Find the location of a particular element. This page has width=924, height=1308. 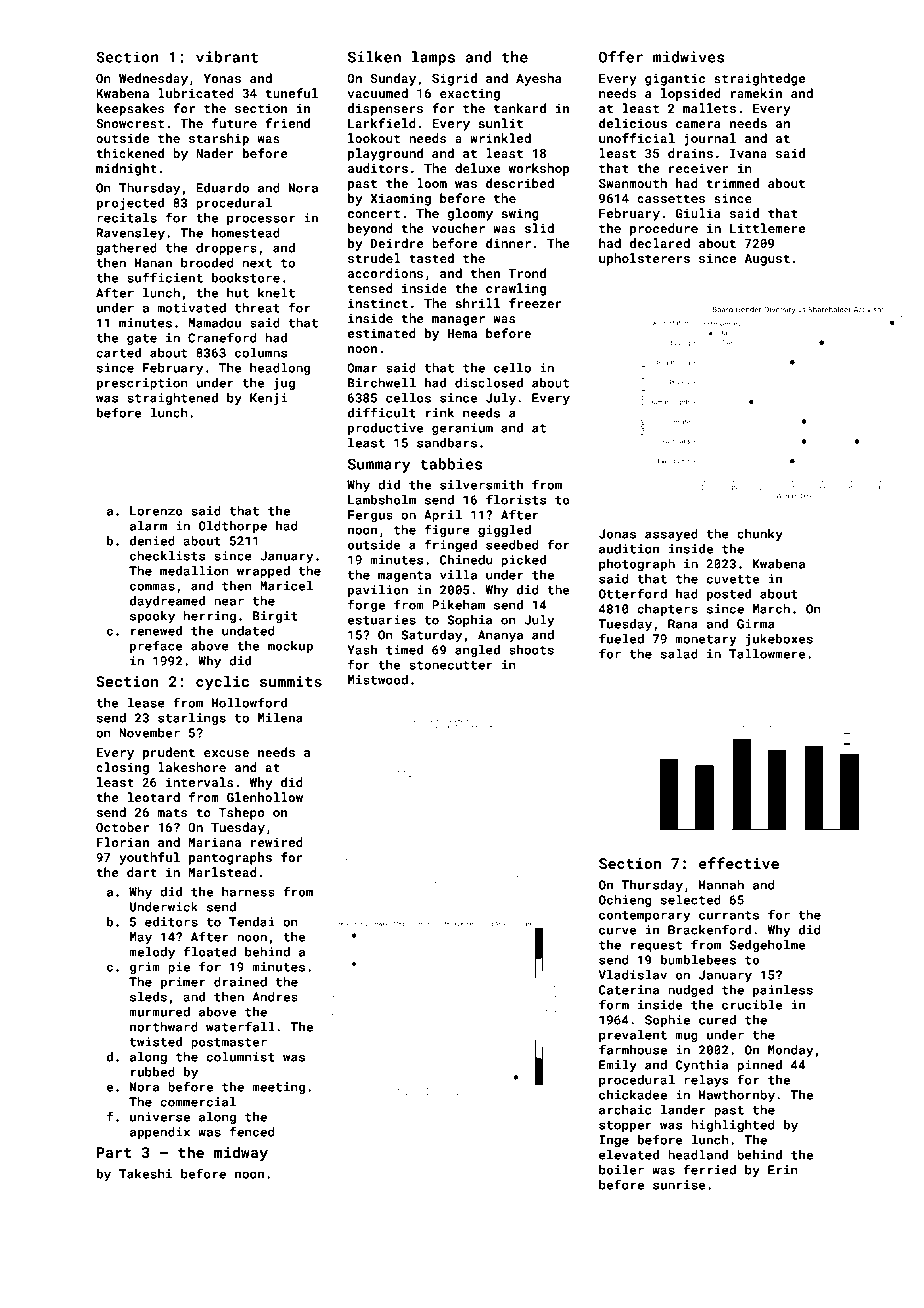

chunky is located at coordinates (760, 535).
